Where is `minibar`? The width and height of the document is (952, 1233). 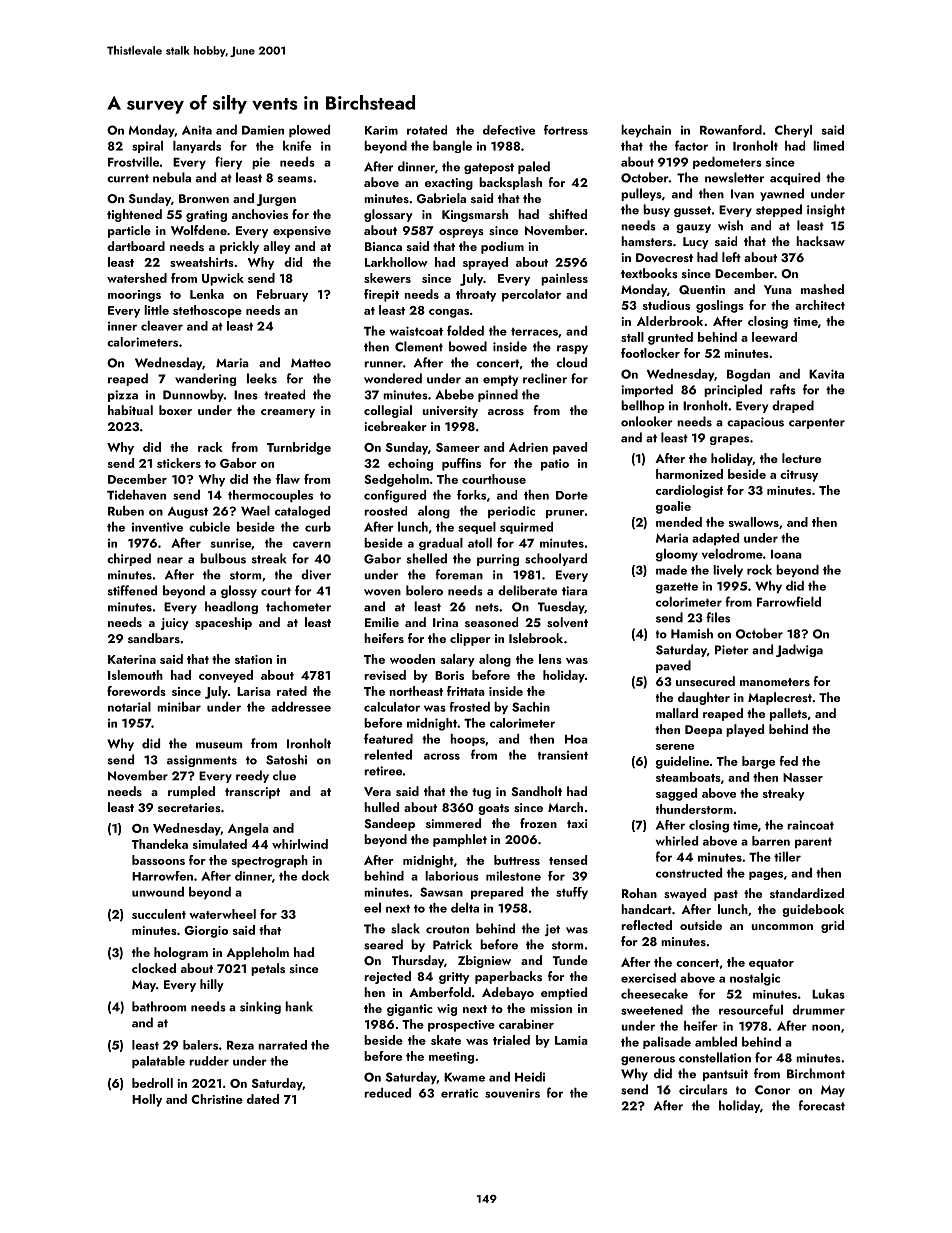 minibar is located at coordinates (179, 707).
